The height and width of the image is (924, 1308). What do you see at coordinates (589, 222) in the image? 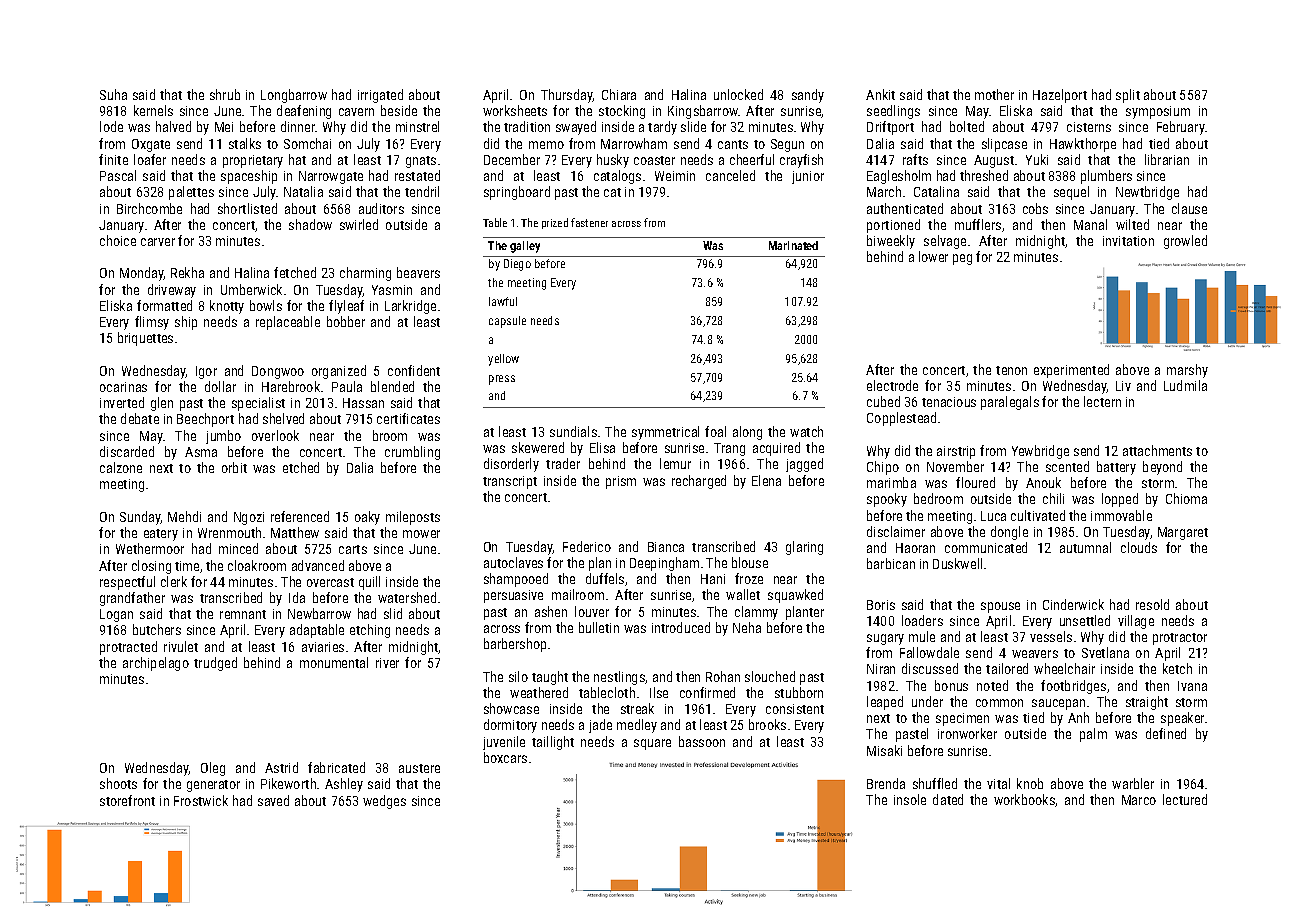
I see `fastener` at bounding box center [589, 222].
